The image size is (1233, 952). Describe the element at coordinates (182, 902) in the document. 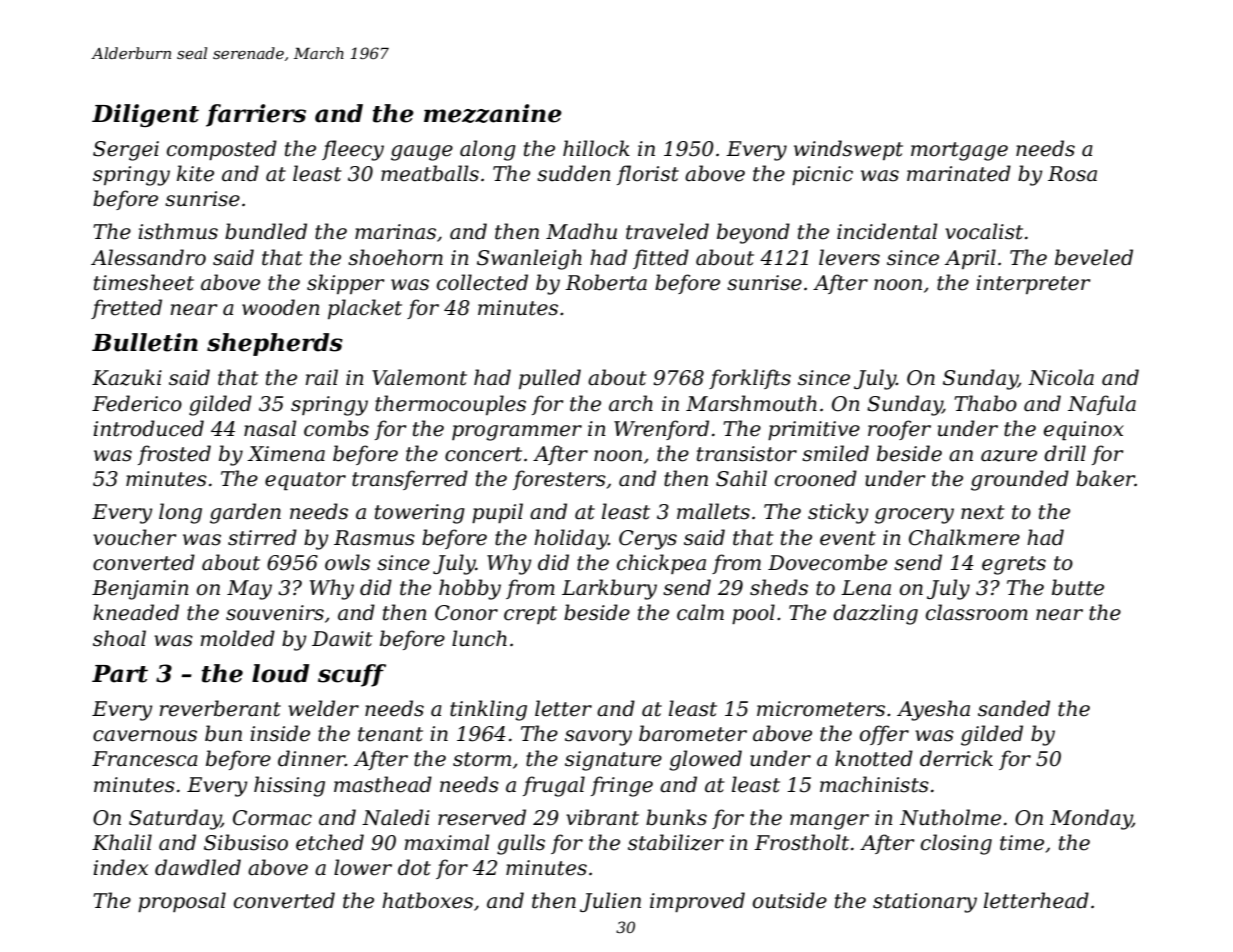

I see `proposal` at that location.
